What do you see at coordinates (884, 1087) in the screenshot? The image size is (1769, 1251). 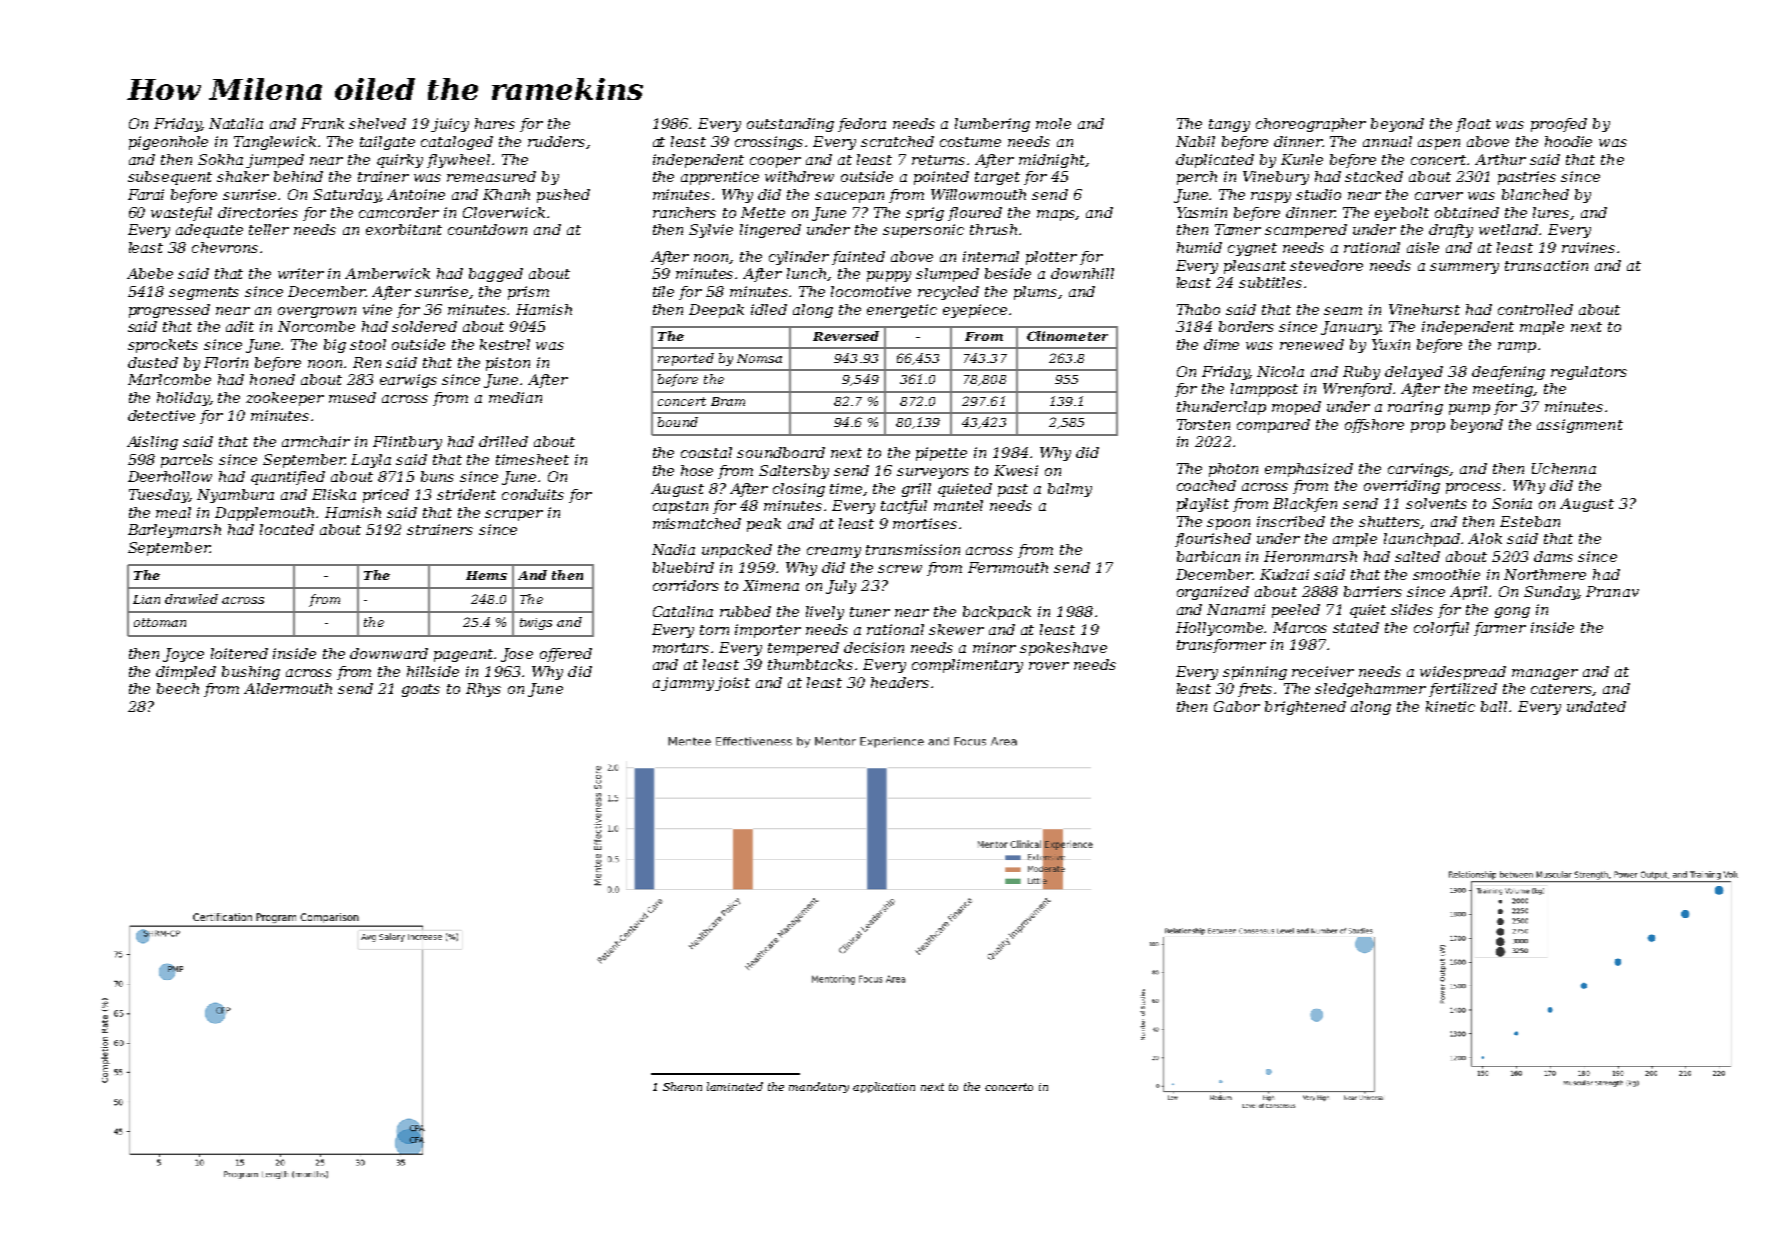 I see `application` at bounding box center [884, 1087].
